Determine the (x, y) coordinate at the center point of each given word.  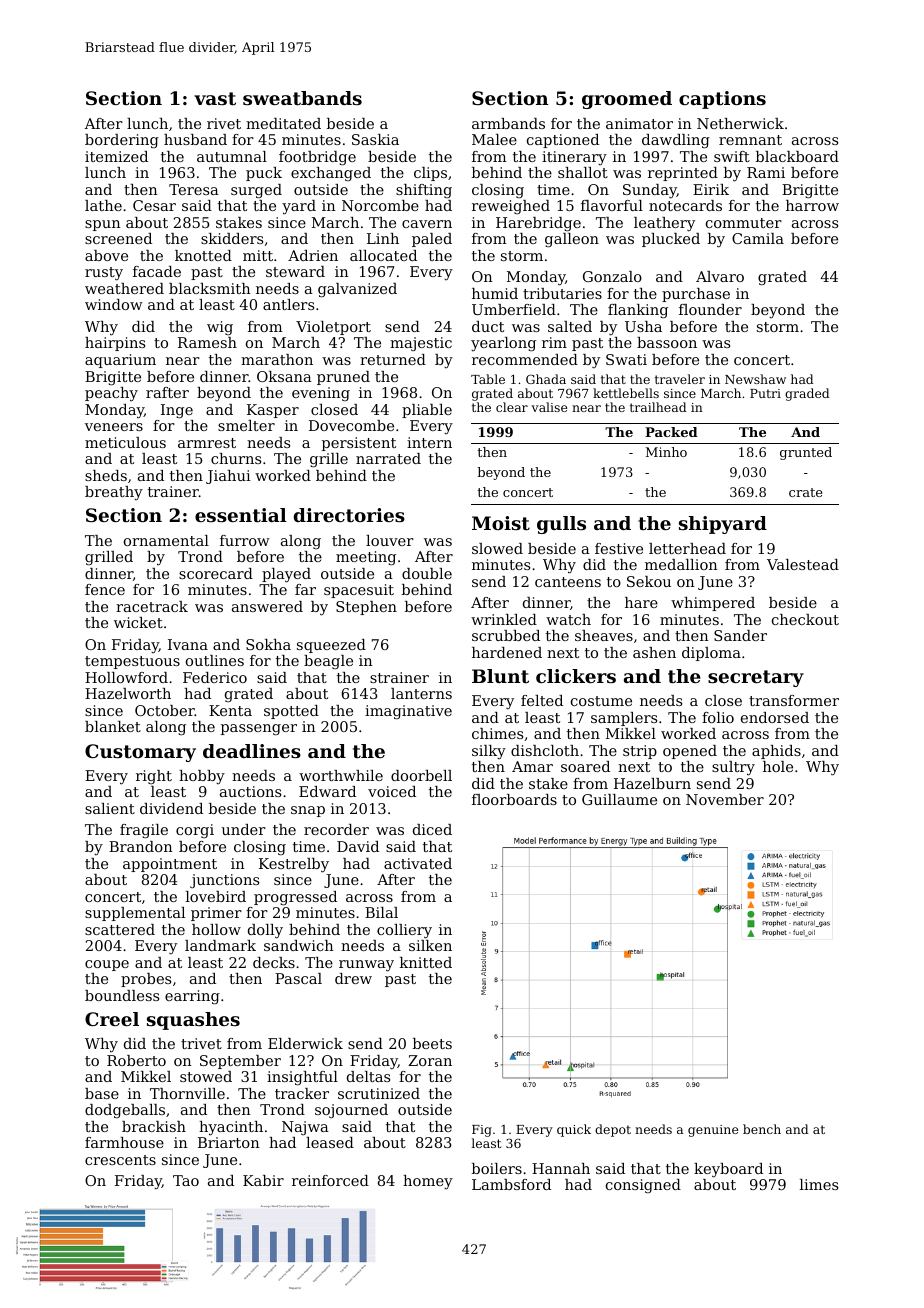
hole (778, 766)
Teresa (194, 189)
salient (110, 808)
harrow (812, 205)
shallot (583, 172)
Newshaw (755, 379)
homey (428, 1182)
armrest (207, 443)
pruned (343, 378)
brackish (154, 1126)
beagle (328, 662)
